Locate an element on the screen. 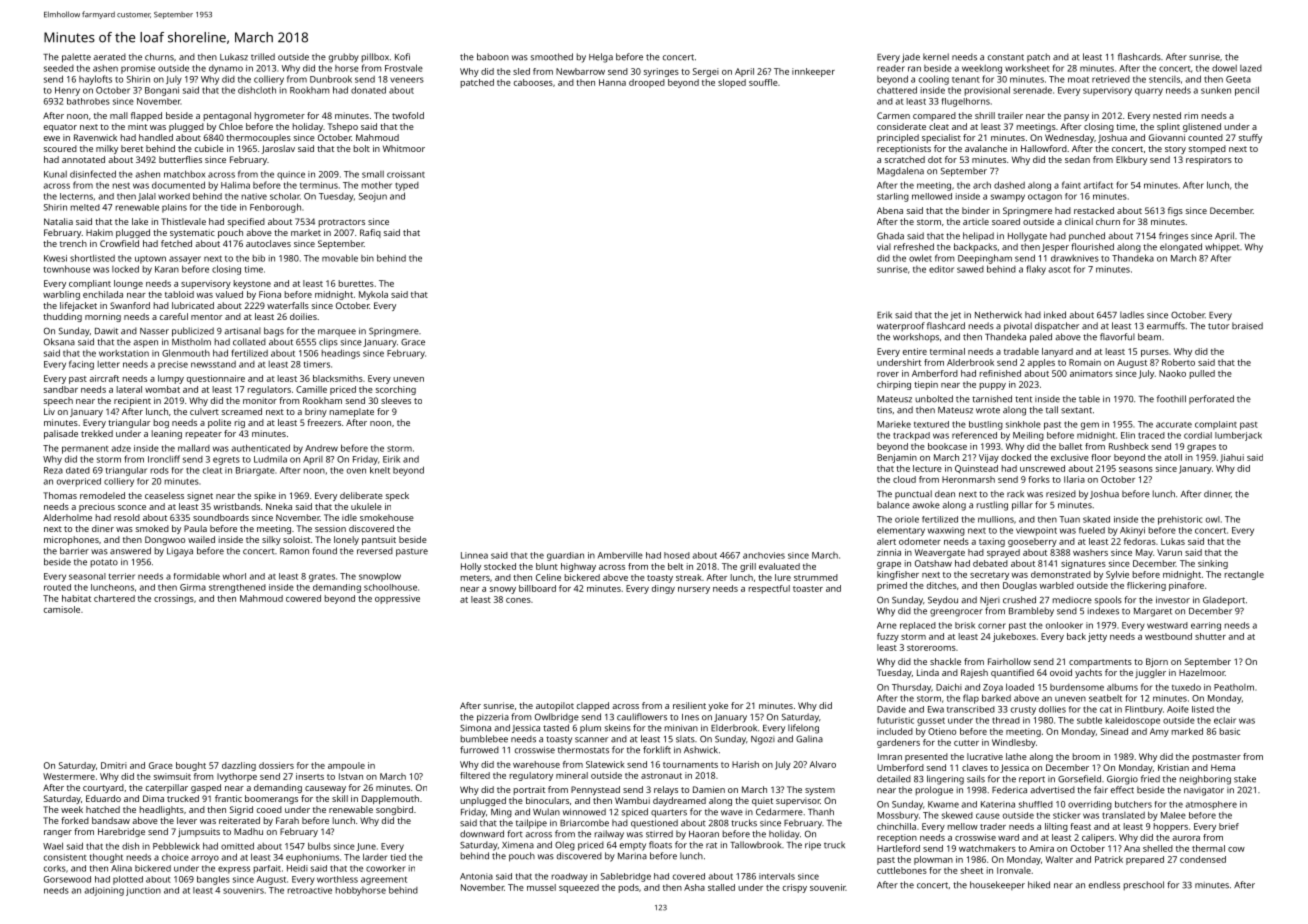 This screenshot has width=1308, height=924. palette is located at coordinates (76, 58).
